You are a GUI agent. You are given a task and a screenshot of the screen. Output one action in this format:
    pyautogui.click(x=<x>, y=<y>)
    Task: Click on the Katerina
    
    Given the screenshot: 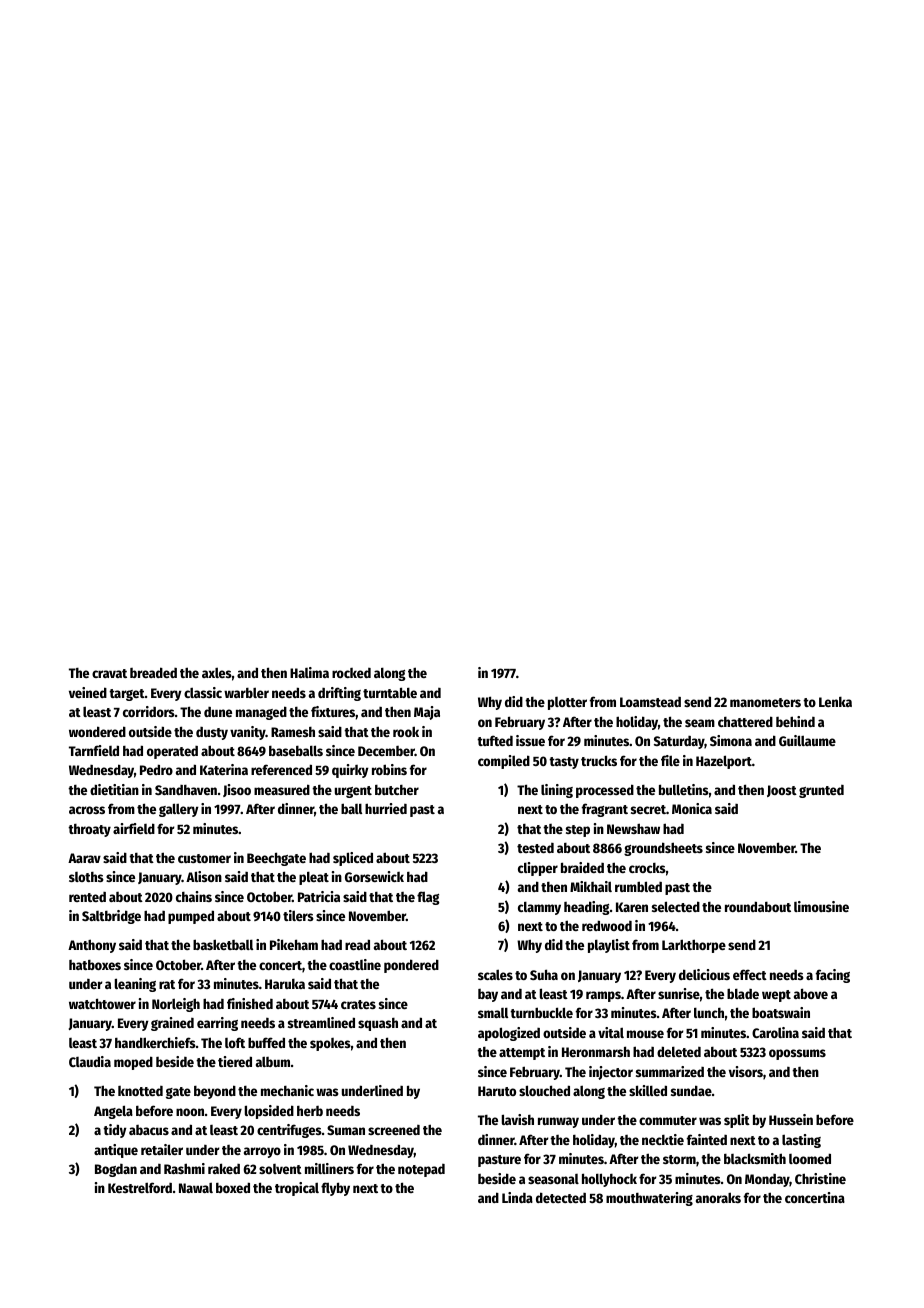 What is the action you would take?
    pyautogui.click(x=224, y=769)
